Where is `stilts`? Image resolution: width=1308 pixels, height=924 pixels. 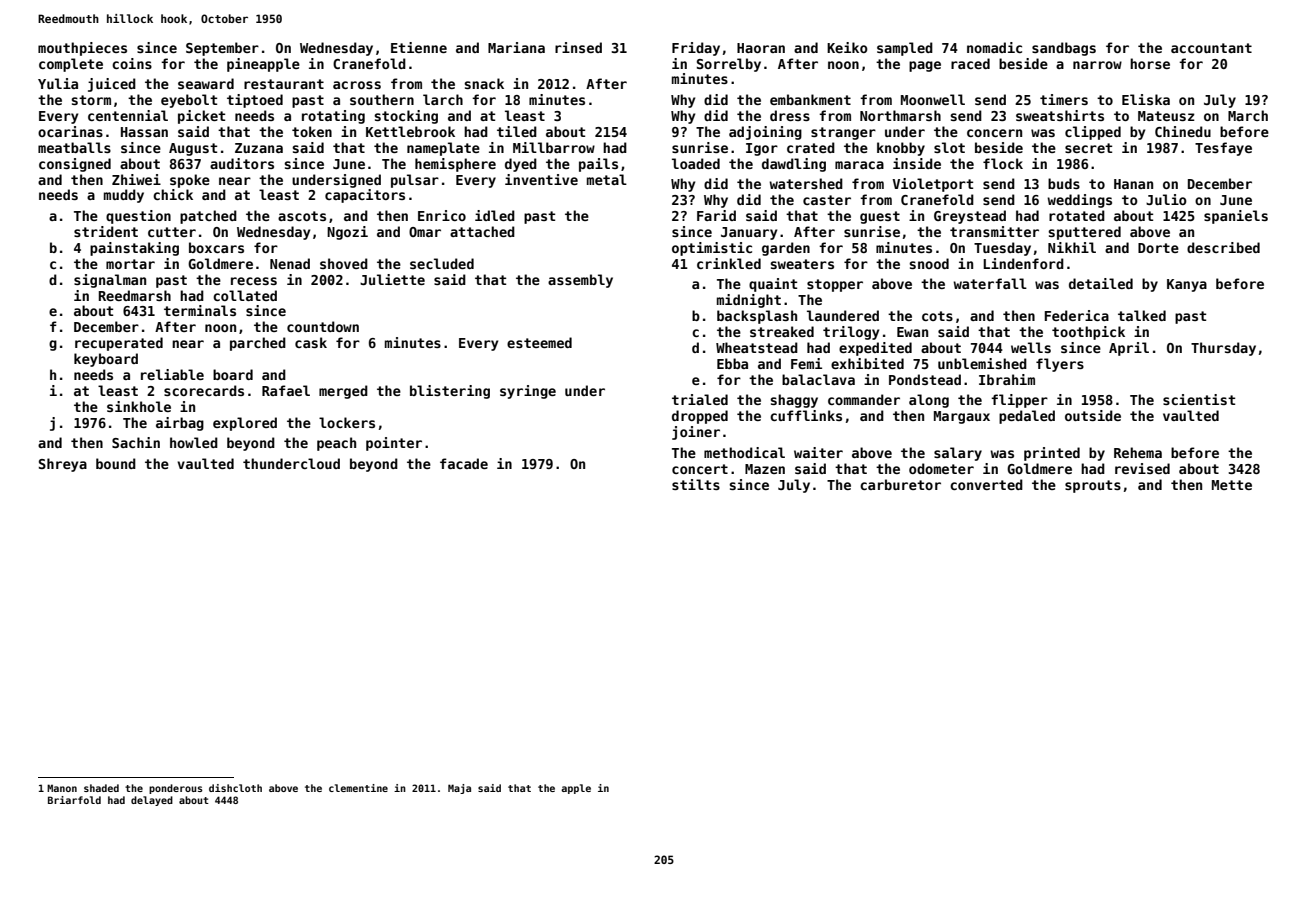
stilts is located at coordinates (696, 484).
